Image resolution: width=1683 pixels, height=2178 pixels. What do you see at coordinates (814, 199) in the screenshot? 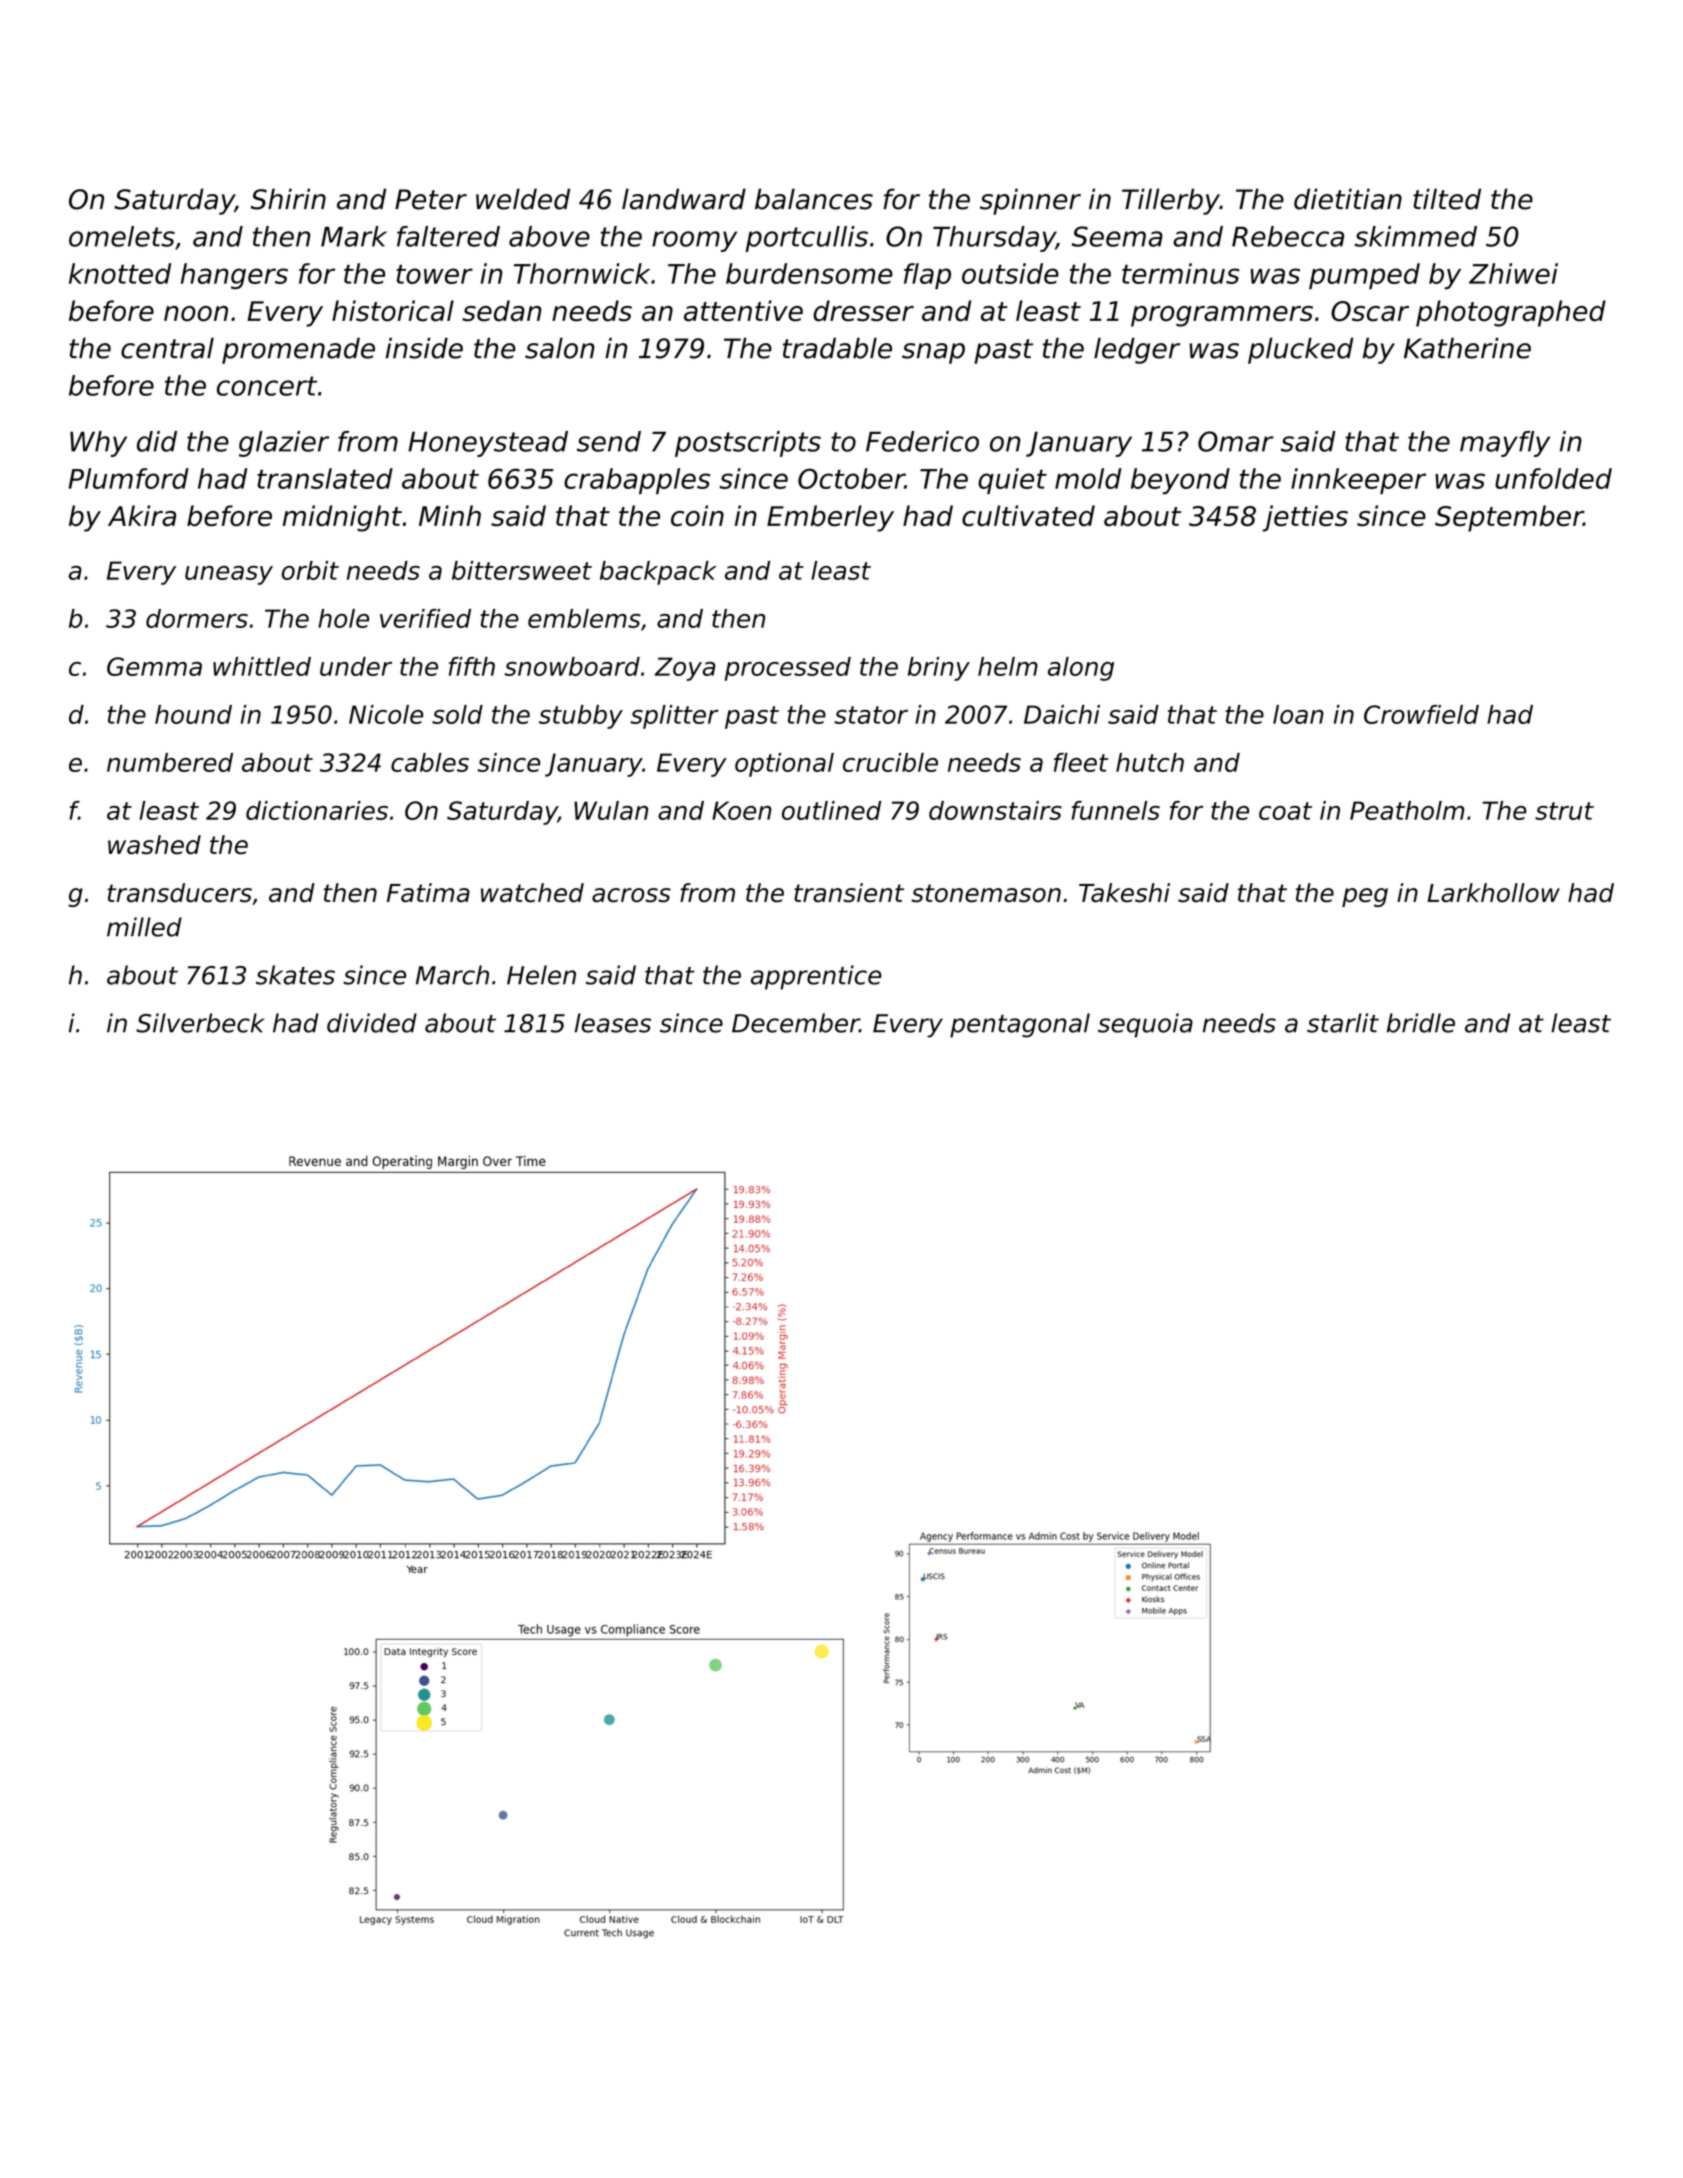
I see `balances` at bounding box center [814, 199].
